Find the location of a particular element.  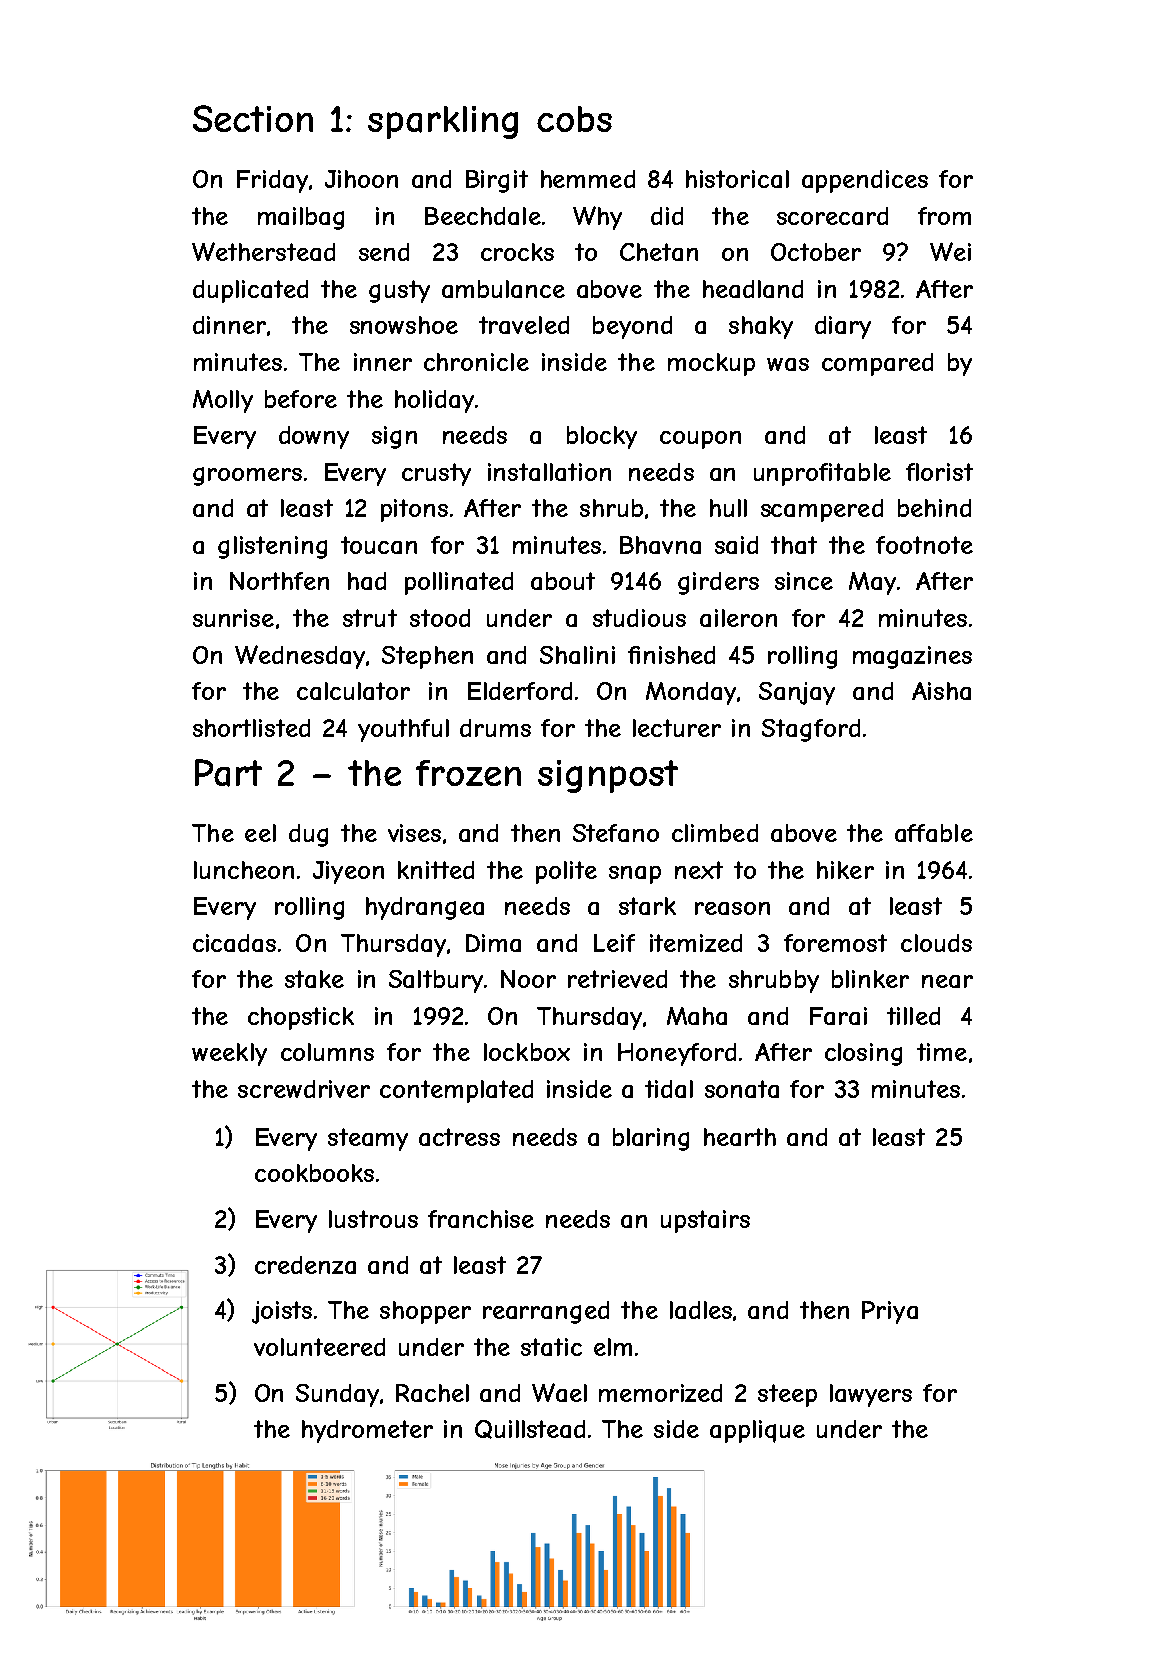

beyond is located at coordinates (632, 327).
